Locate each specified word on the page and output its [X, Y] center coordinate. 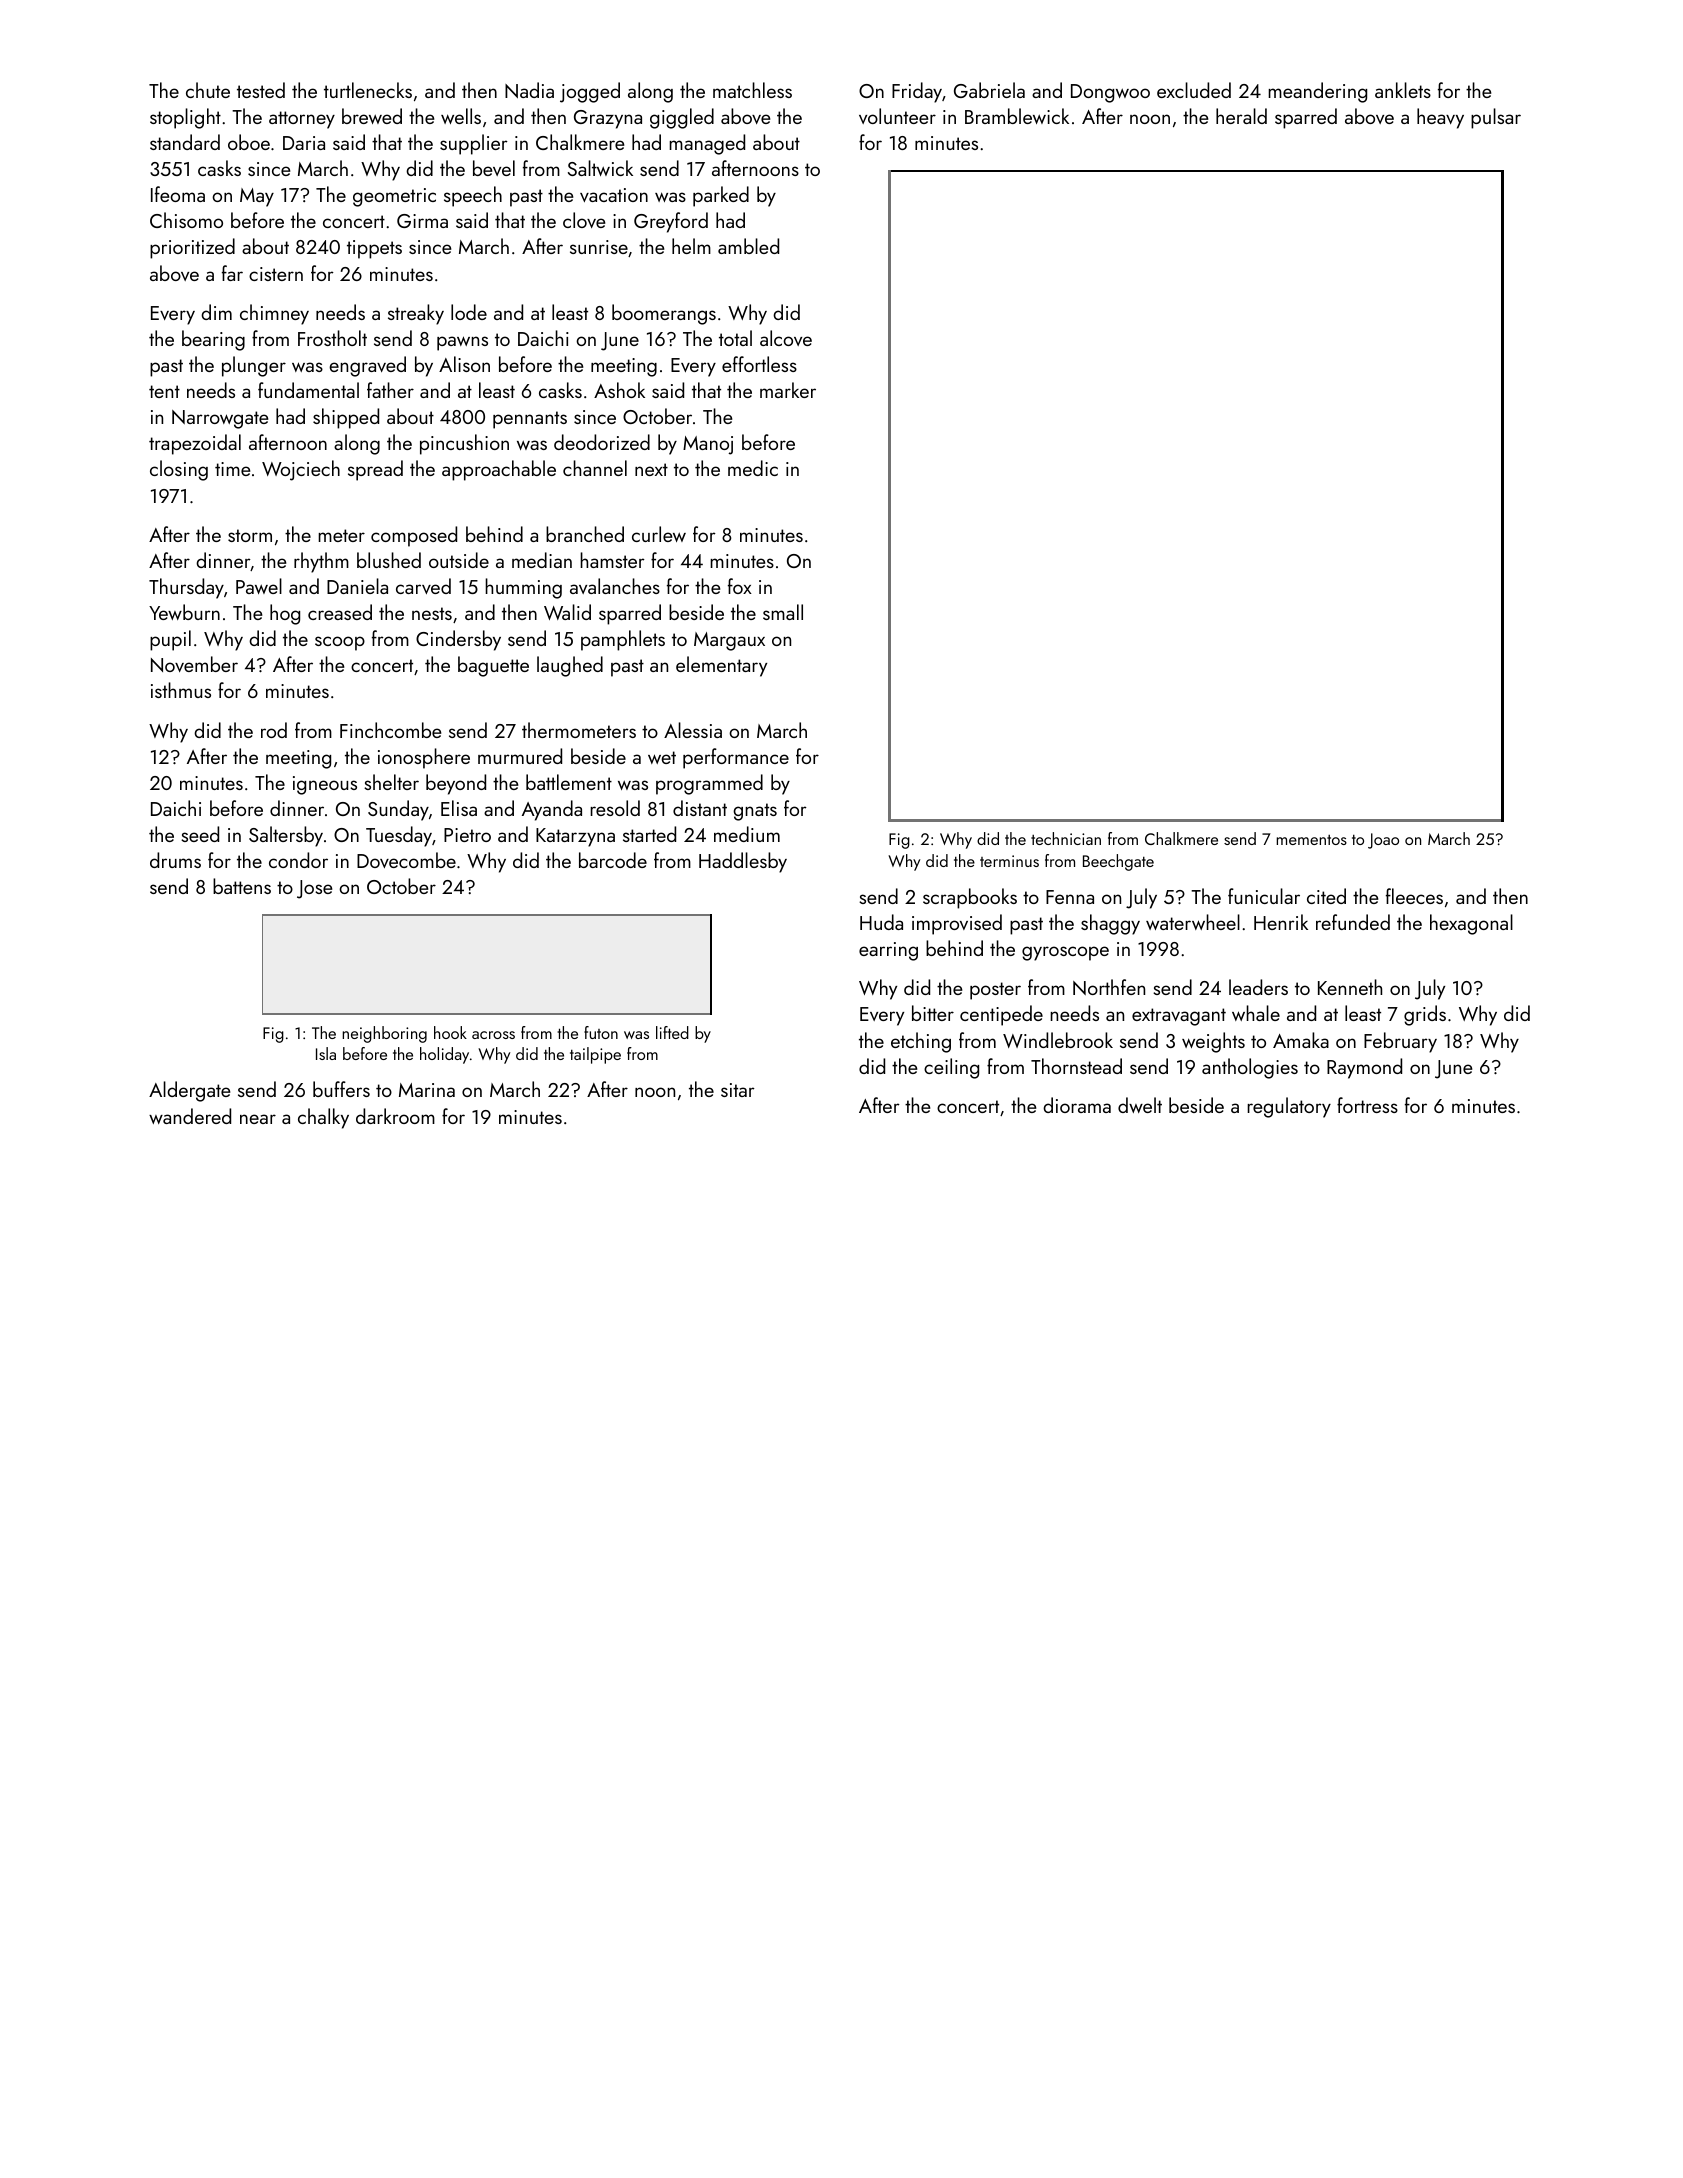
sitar [738, 1090]
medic [753, 468]
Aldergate [189, 1091]
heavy [1440, 118]
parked [721, 196]
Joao [1383, 841]
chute [208, 90]
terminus [1009, 861]
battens [242, 886]
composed [414, 536]
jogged [590, 92]
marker [788, 390]
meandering [1317, 92]
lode [469, 312]
